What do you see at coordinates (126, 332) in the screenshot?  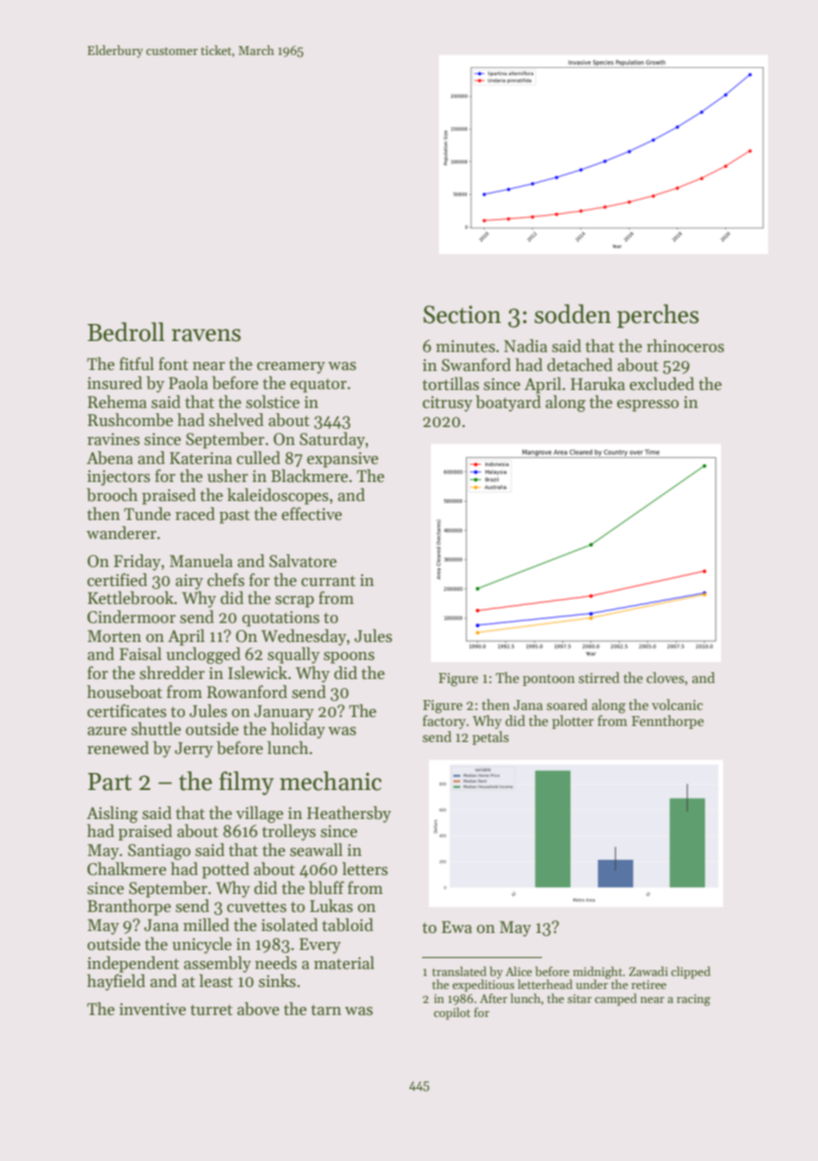 I see `Bedroll` at bounding box center [126, 332].
